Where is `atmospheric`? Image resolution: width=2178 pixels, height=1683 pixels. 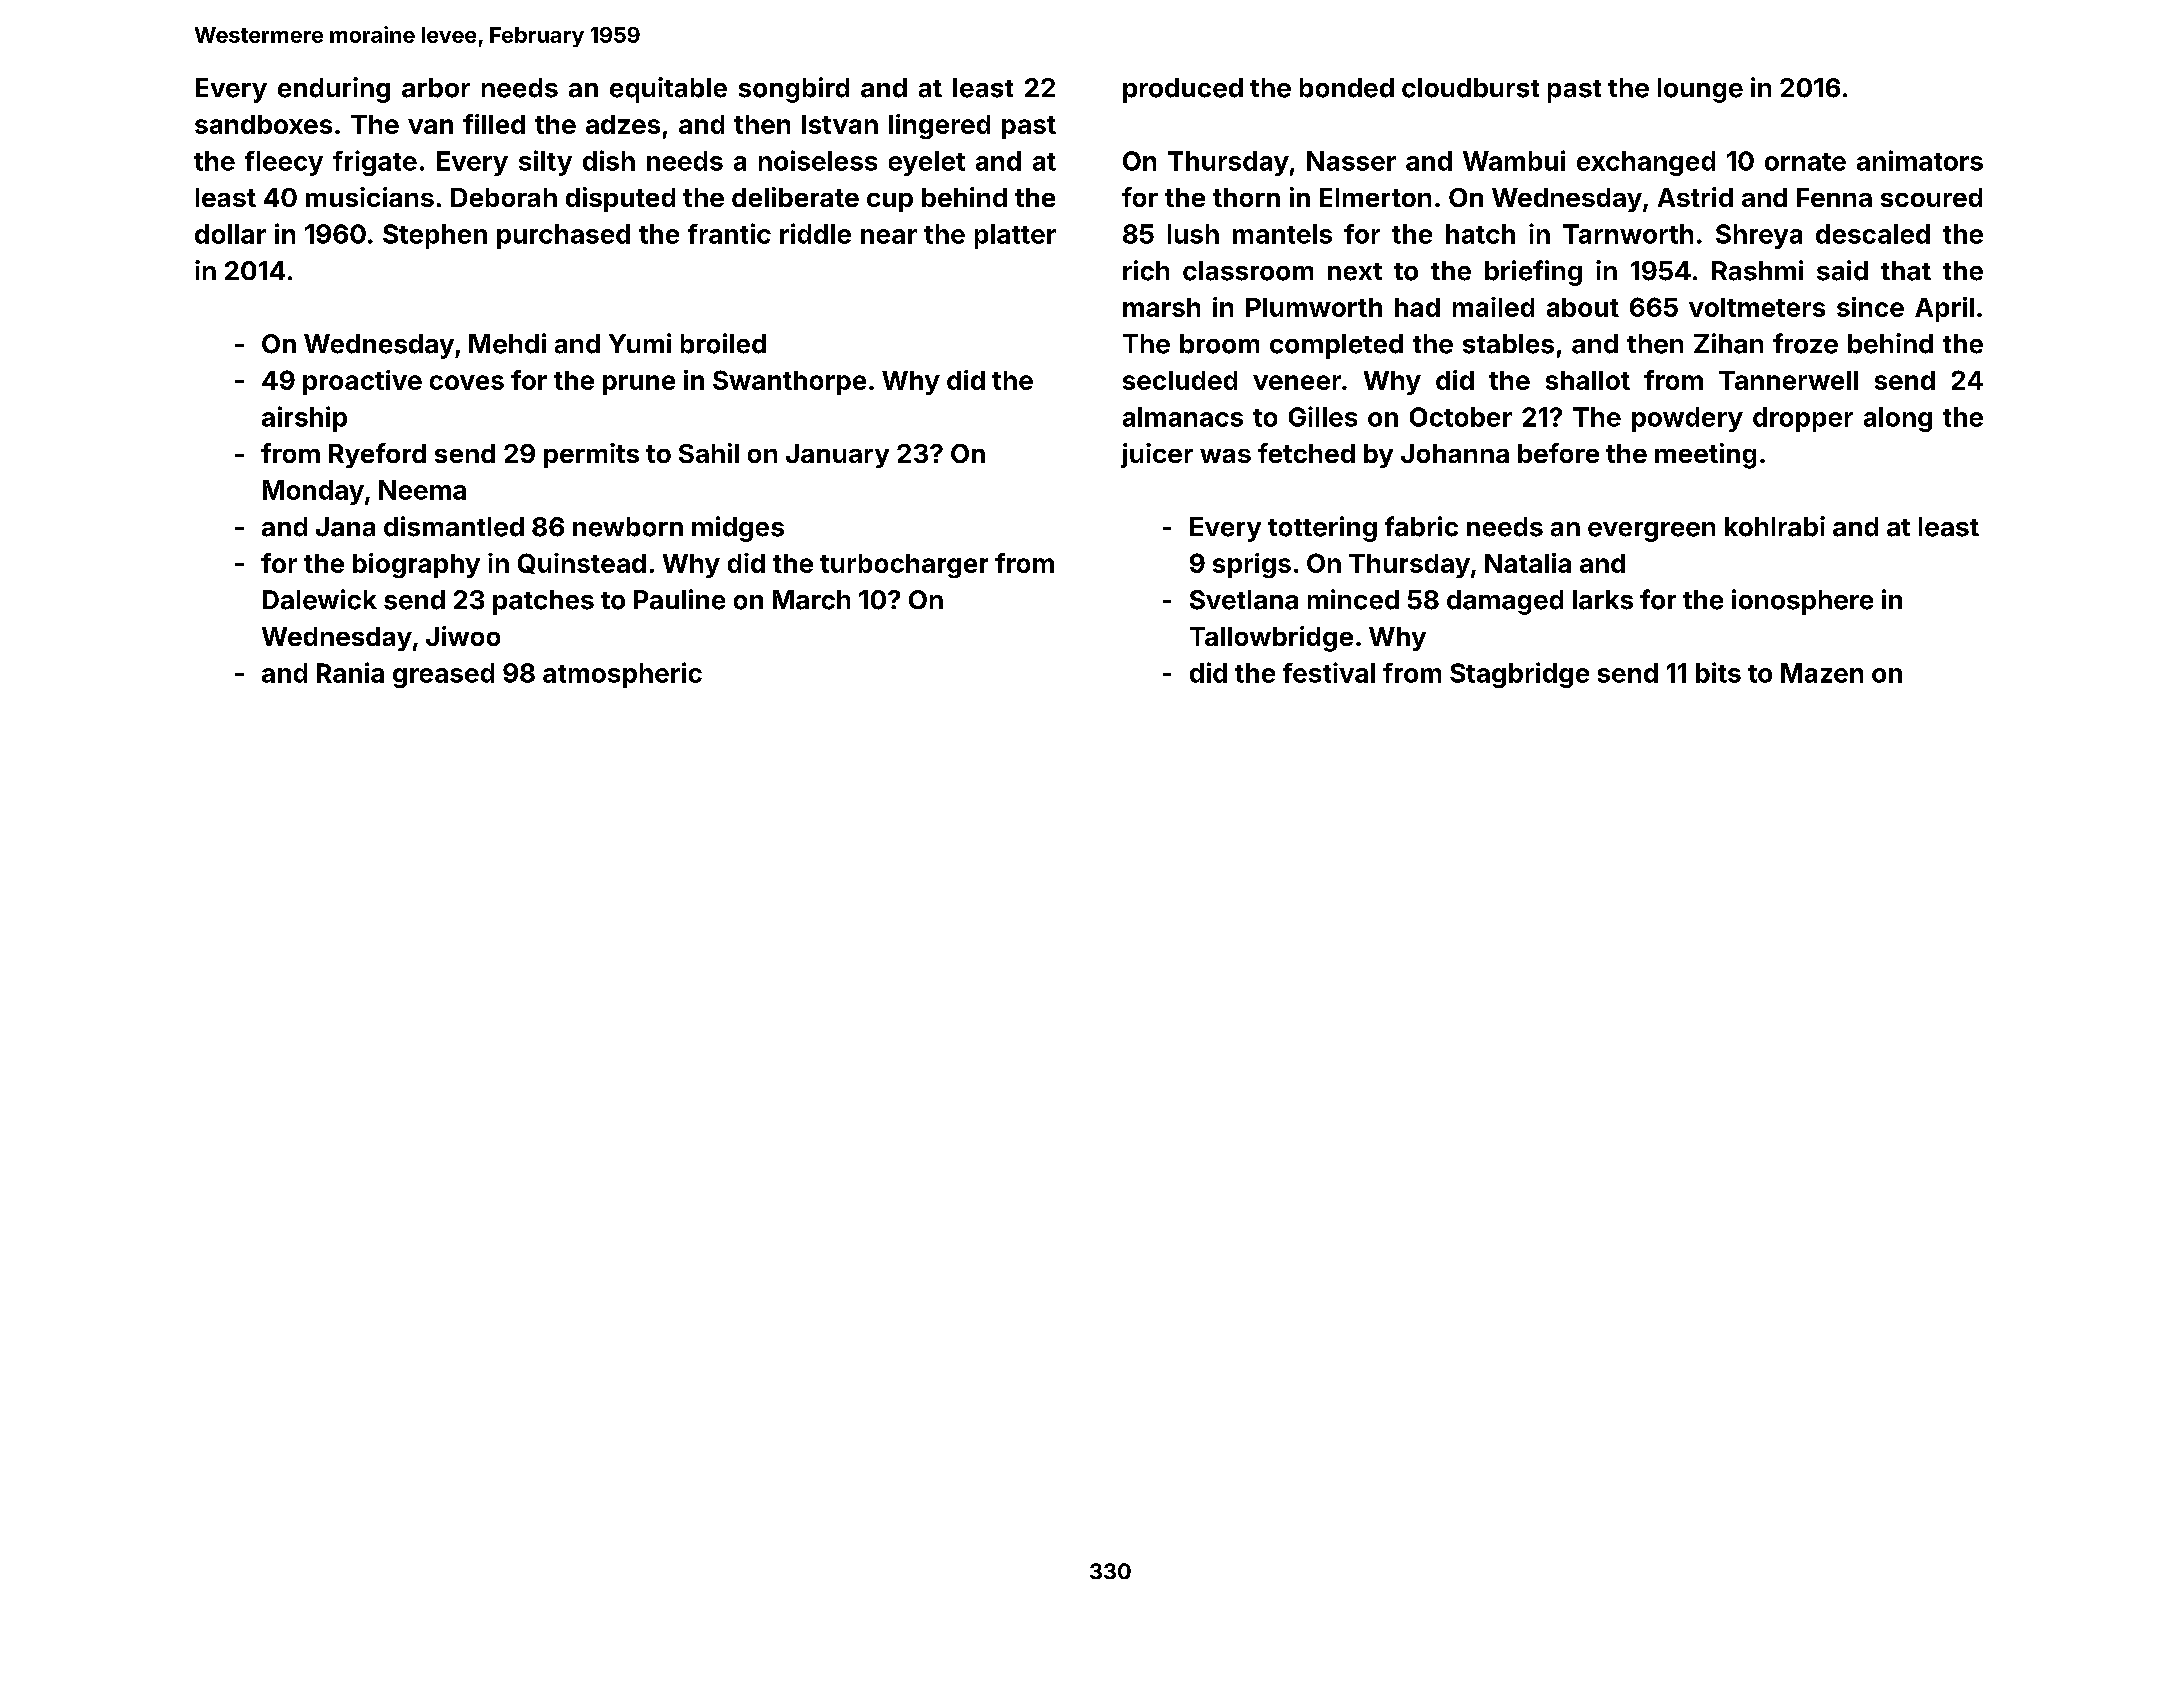 atmospheric is located at coordinates (622, 675).
